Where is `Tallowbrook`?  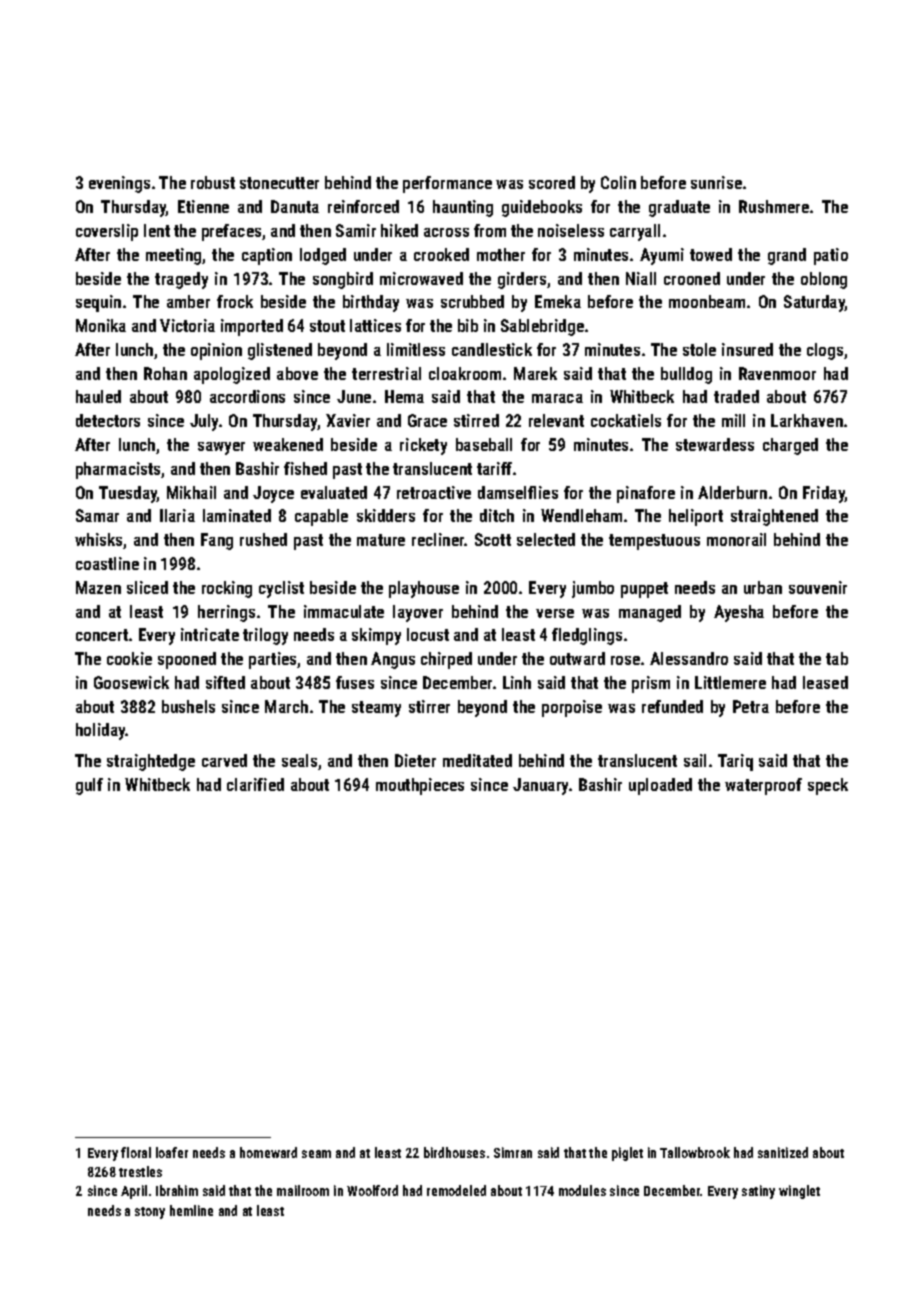 Tallowbrook is located at coordinates (695, 1152).
